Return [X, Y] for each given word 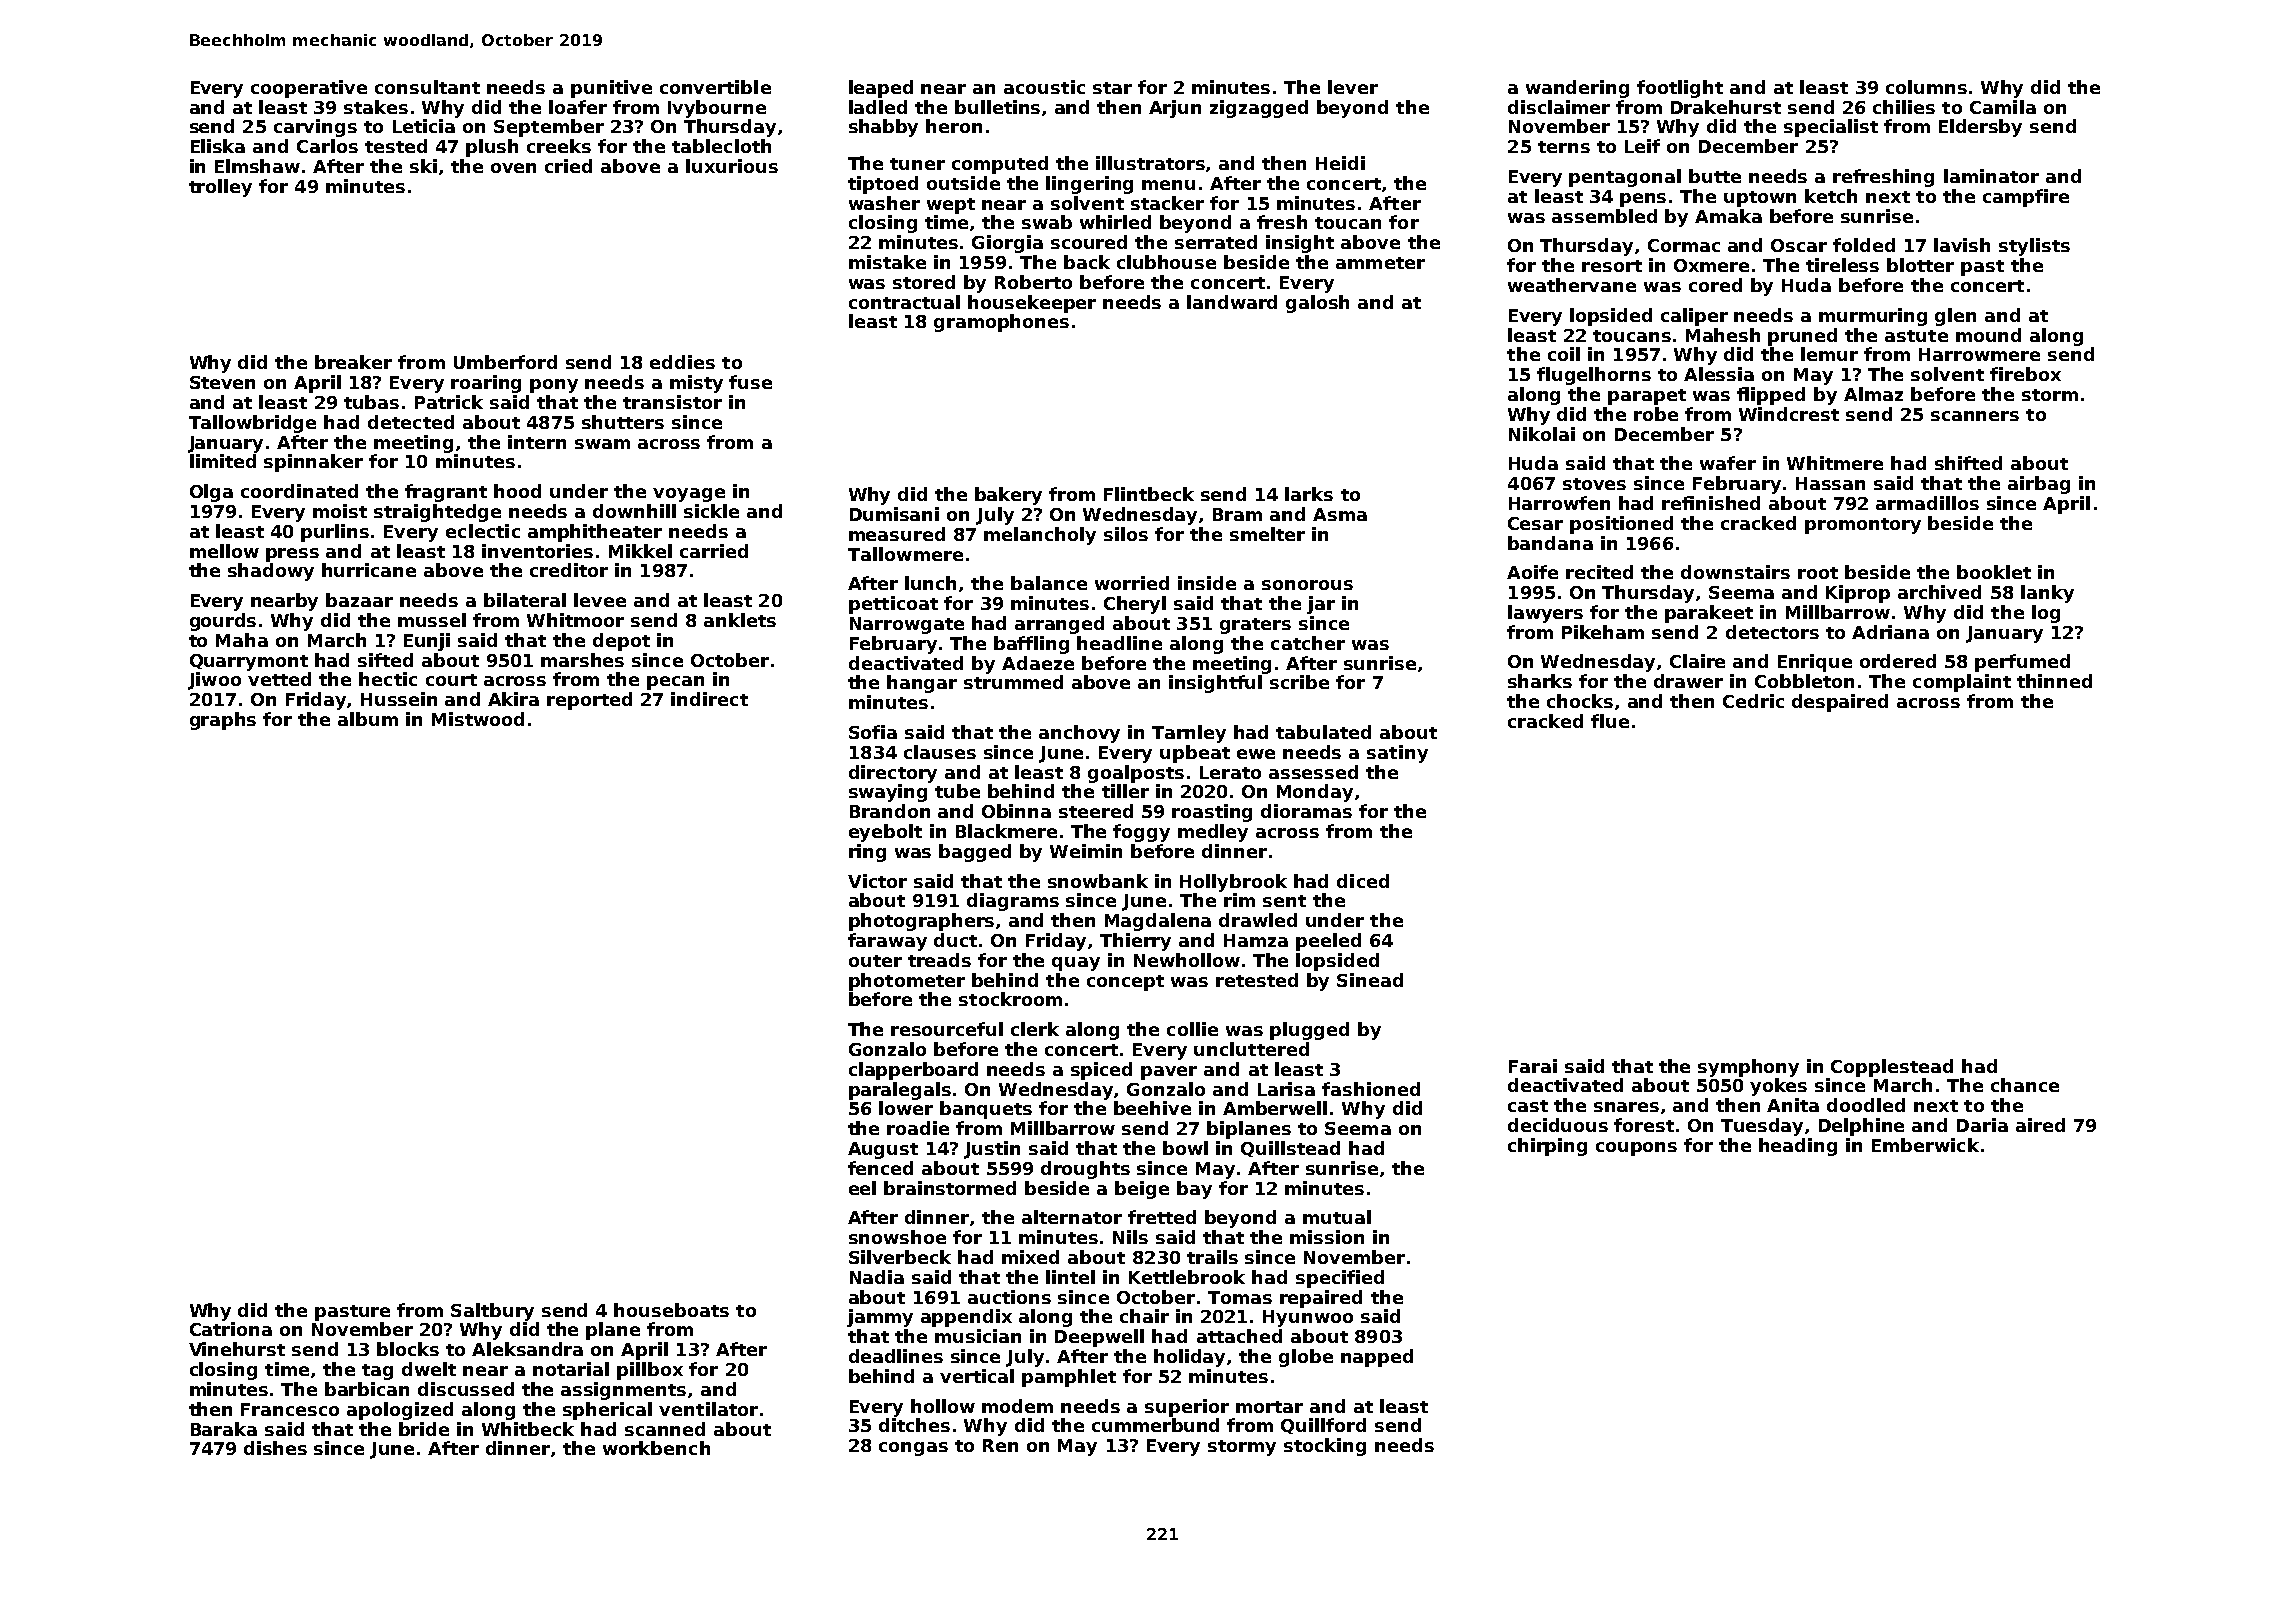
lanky [2047, 594]
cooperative [309, 89]
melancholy [1040, 536]
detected [411, 422]
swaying [888, 793]
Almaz [1873, 394]
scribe [1299, 682]
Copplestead [1892, 1068]
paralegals [900, 1091]
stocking [1325, 1447]
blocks [408, 1349]
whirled [1115, 222]
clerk [1035, 1029]
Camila [2003, 107]
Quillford [1323, 1426]
